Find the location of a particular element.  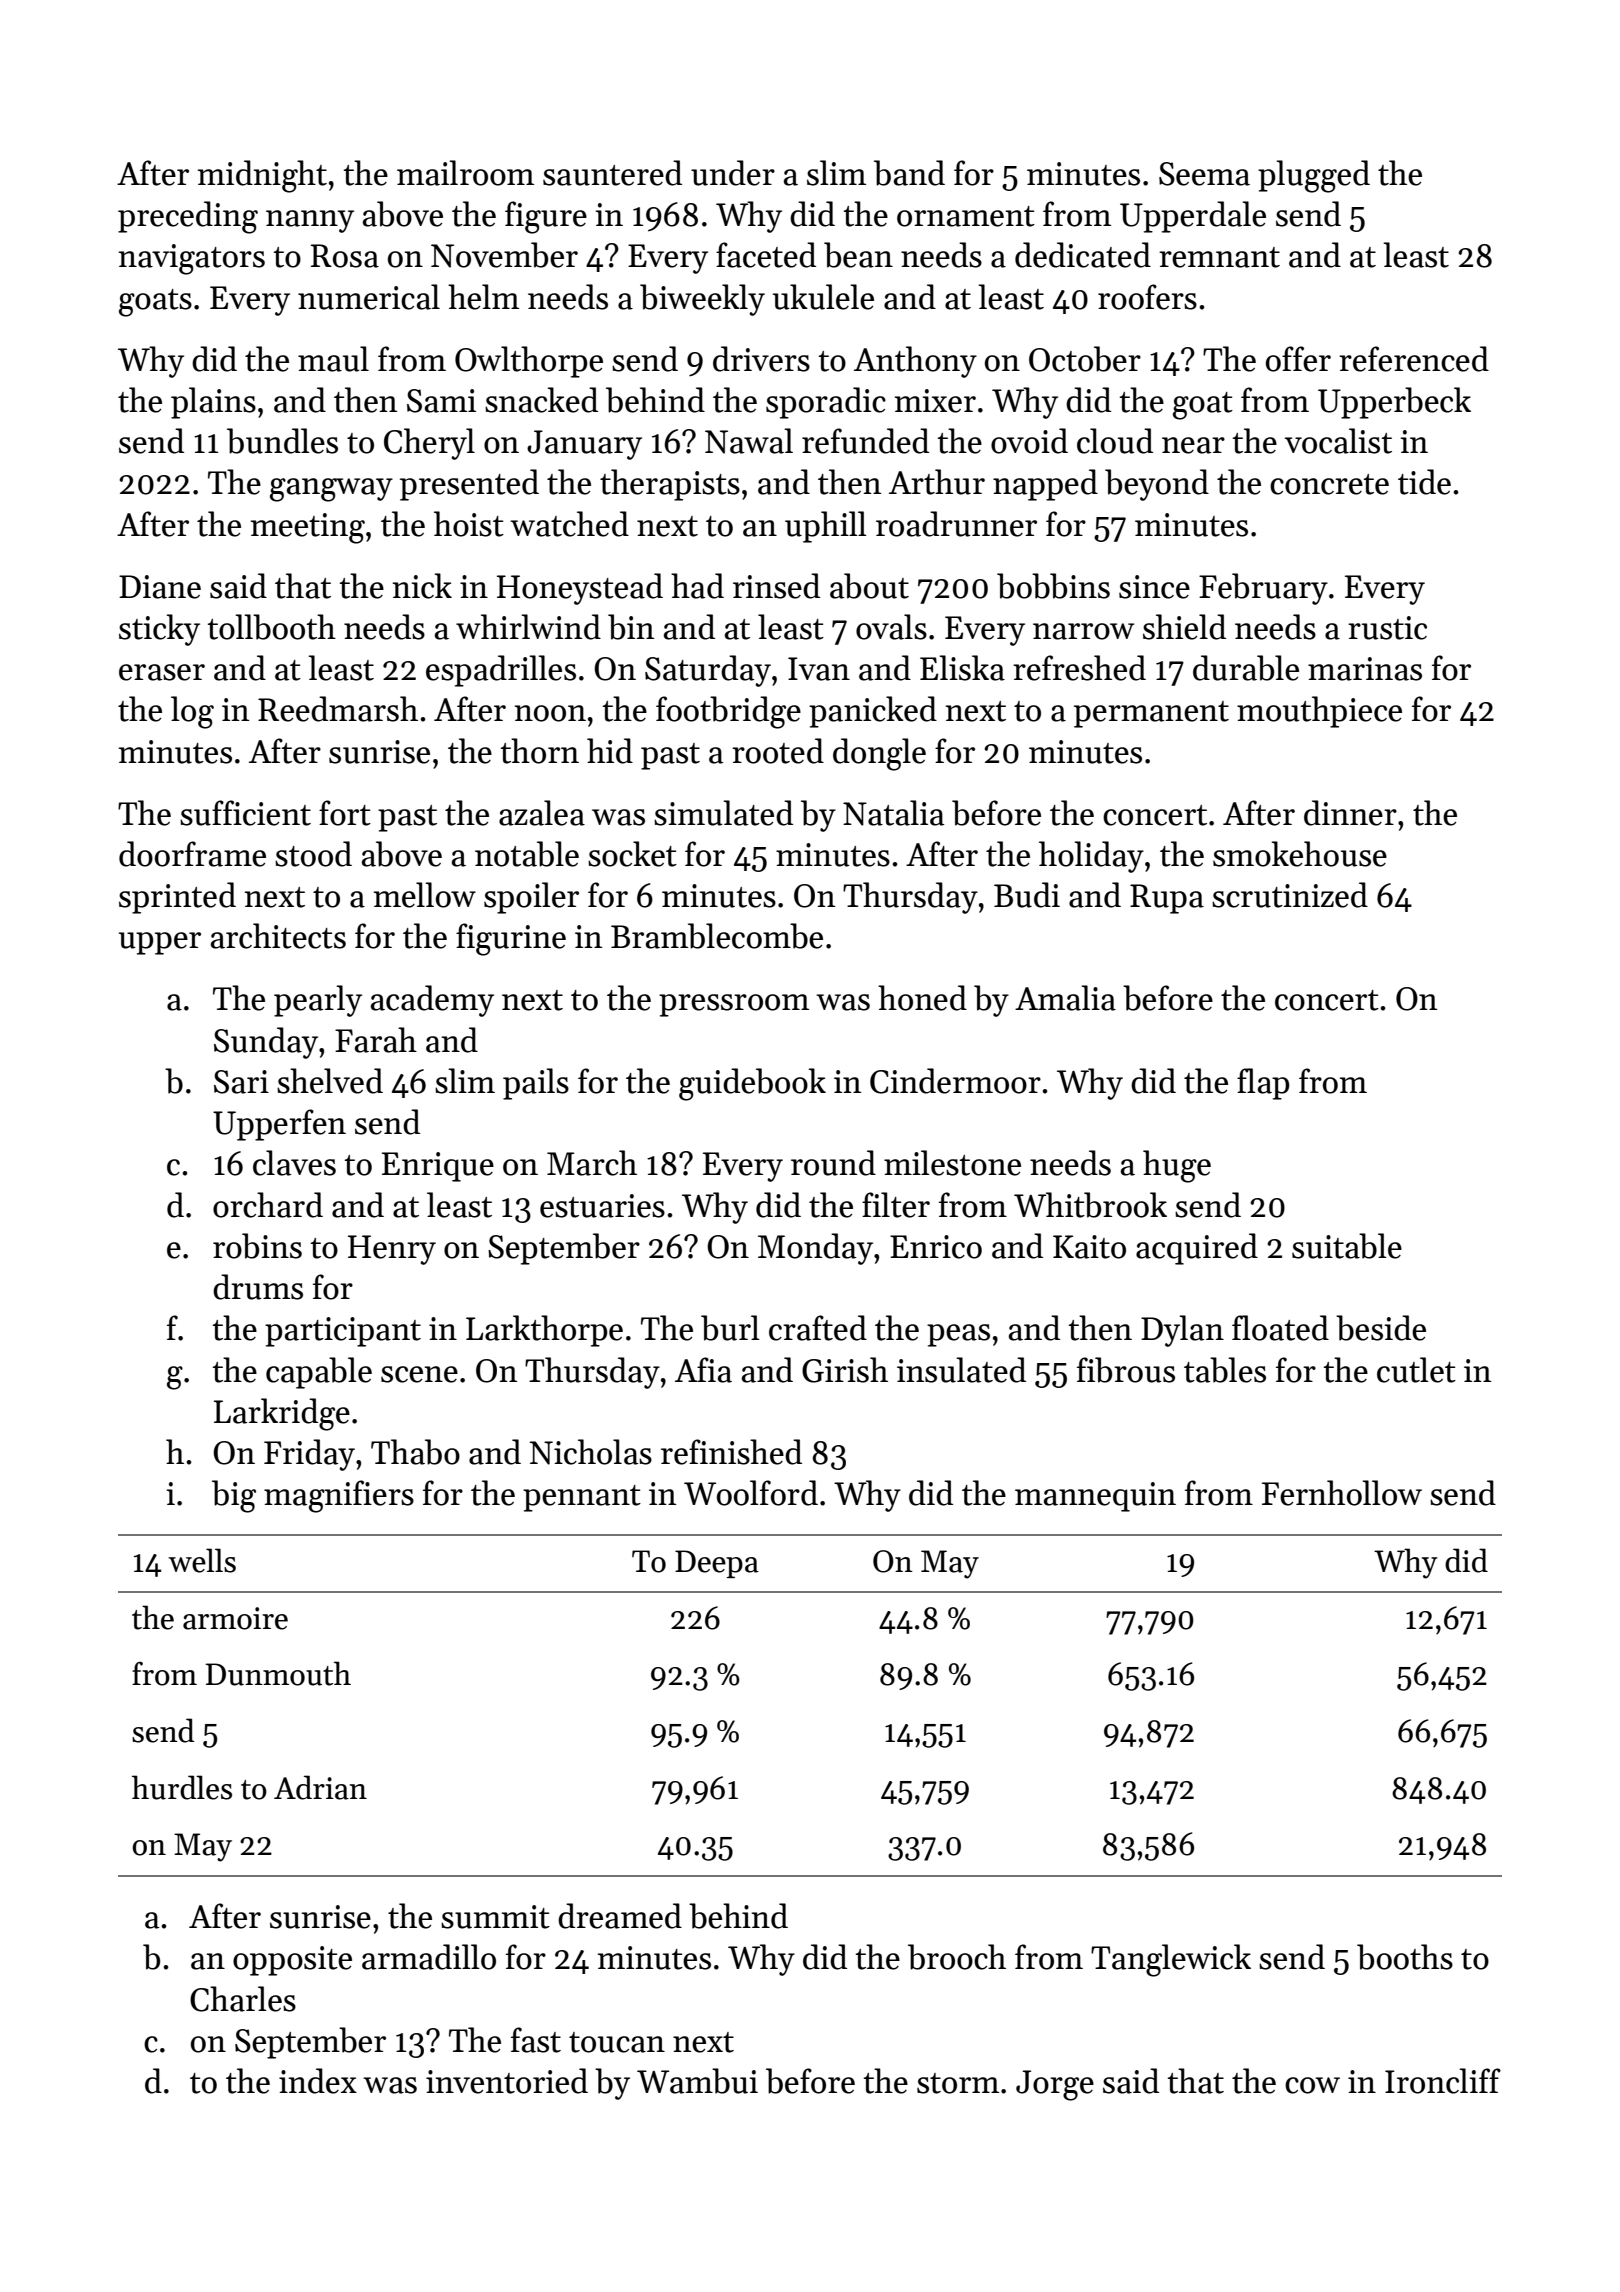

refinished is located at coordinates (731, 1452).
